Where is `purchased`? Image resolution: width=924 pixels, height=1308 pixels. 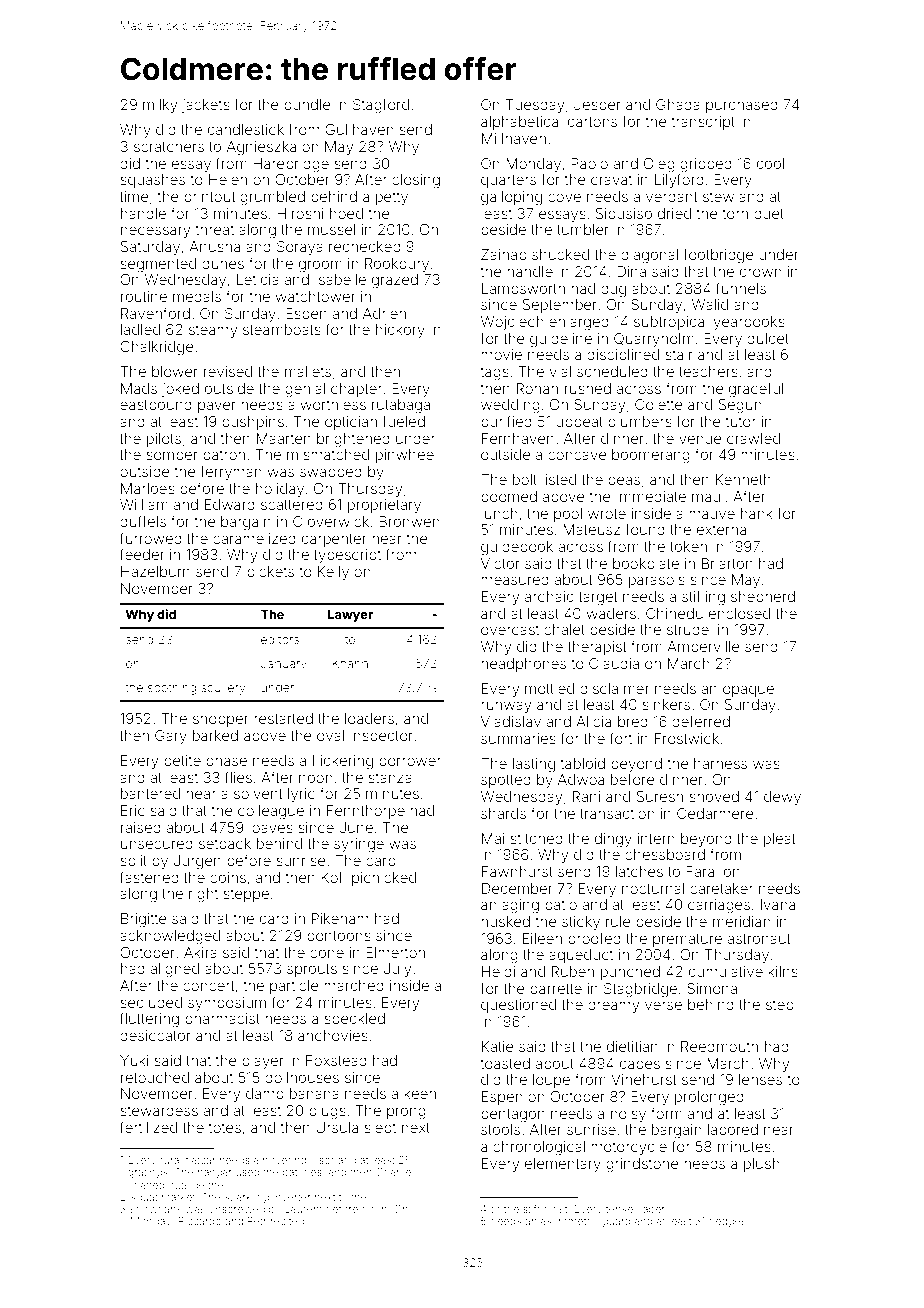 purchased is located at coordinates (742, 106).
